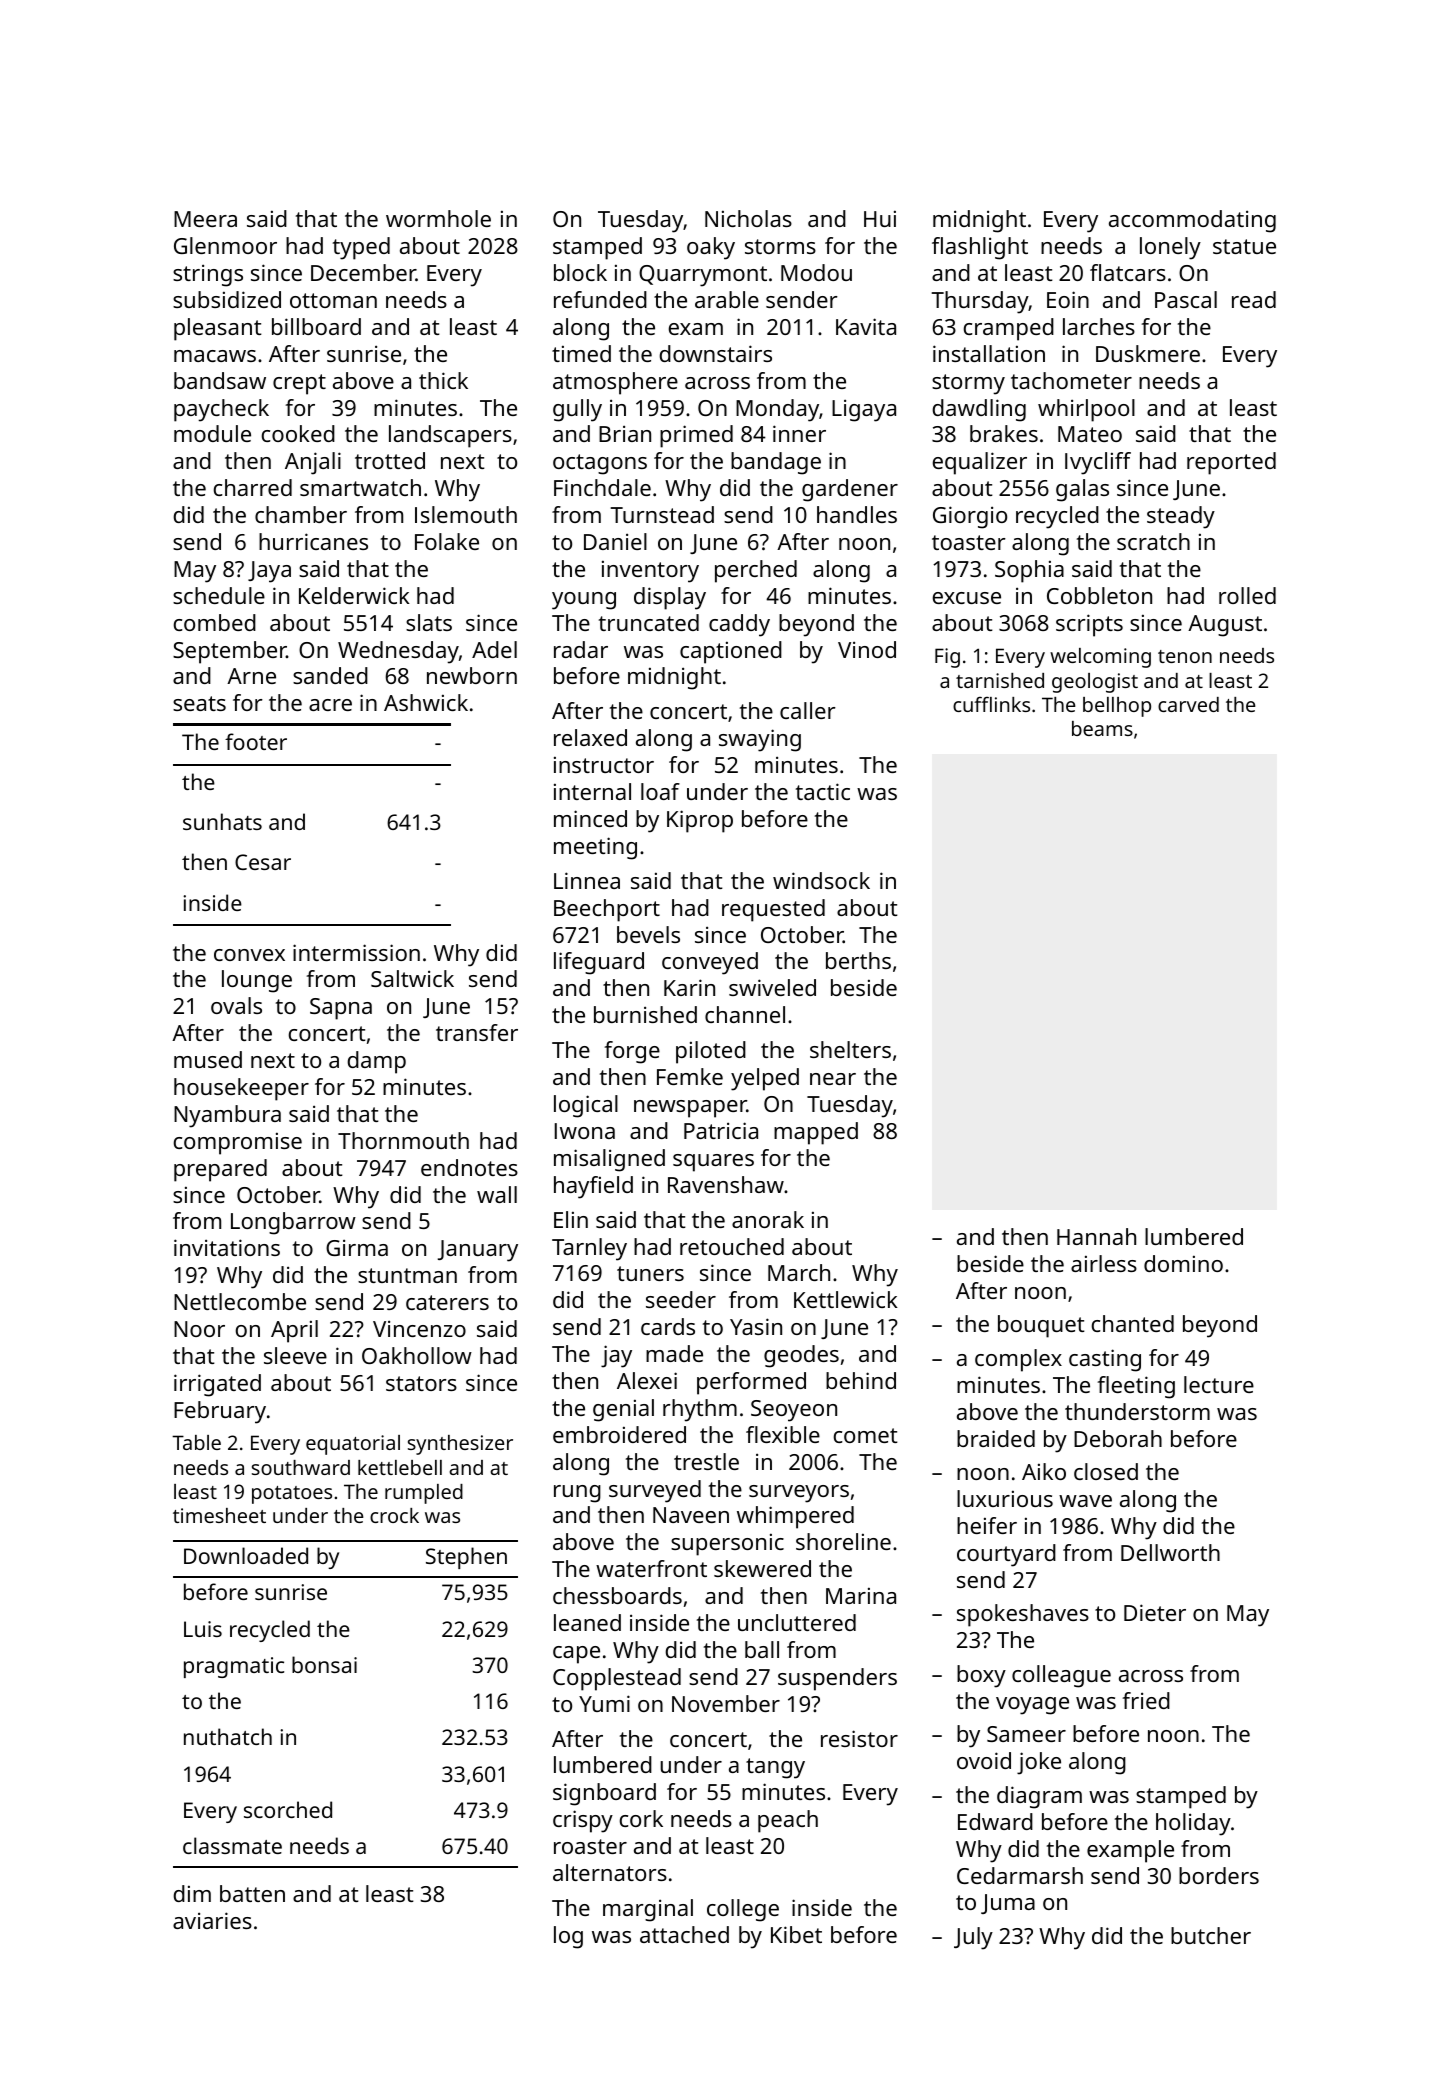  What do you see at coordinates (263, 862) in the page?
I see `Cesar` at bounding box center [263, 862].
